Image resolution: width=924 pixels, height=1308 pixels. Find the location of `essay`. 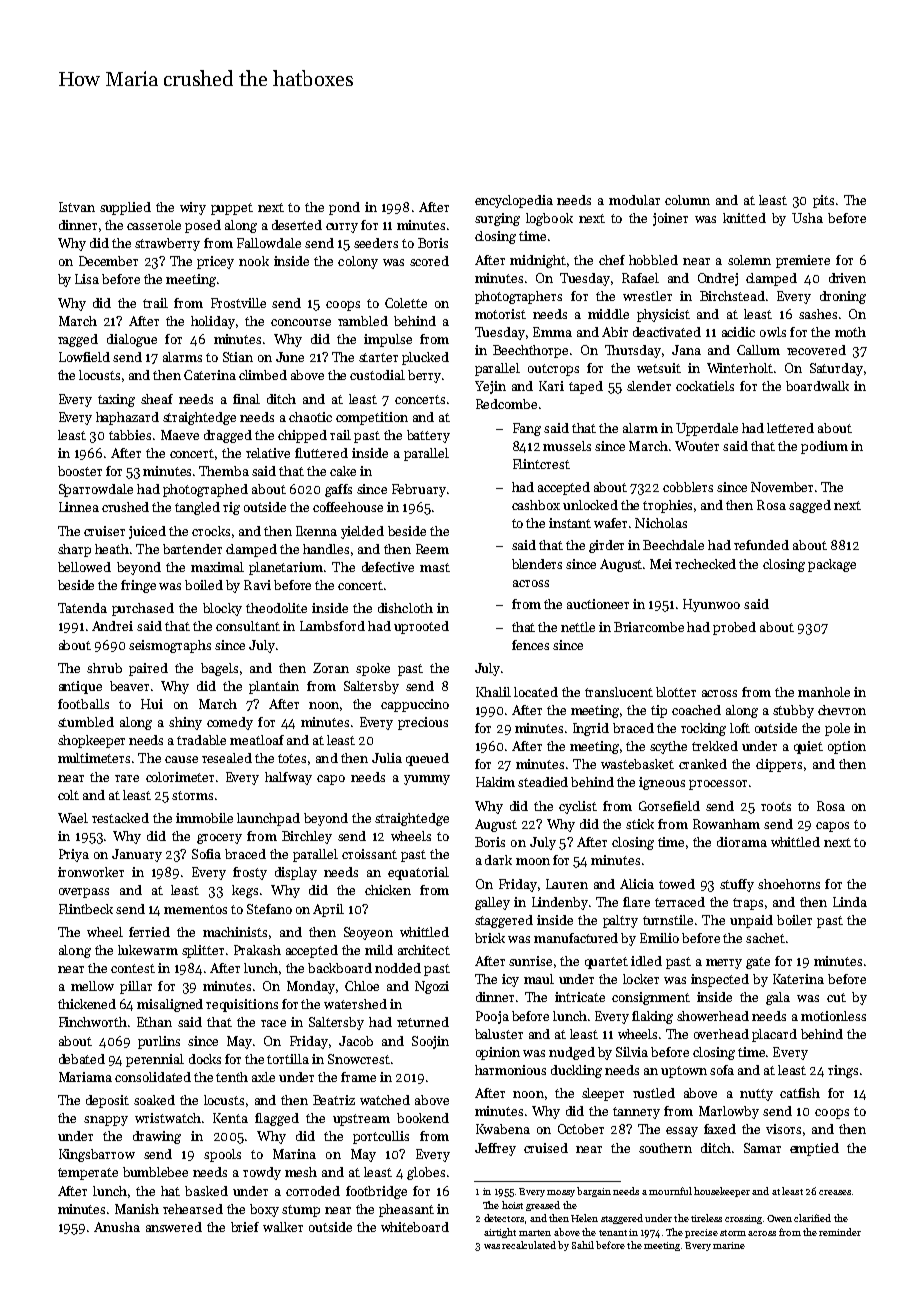

essay is located at coordinates (682, 1132).
